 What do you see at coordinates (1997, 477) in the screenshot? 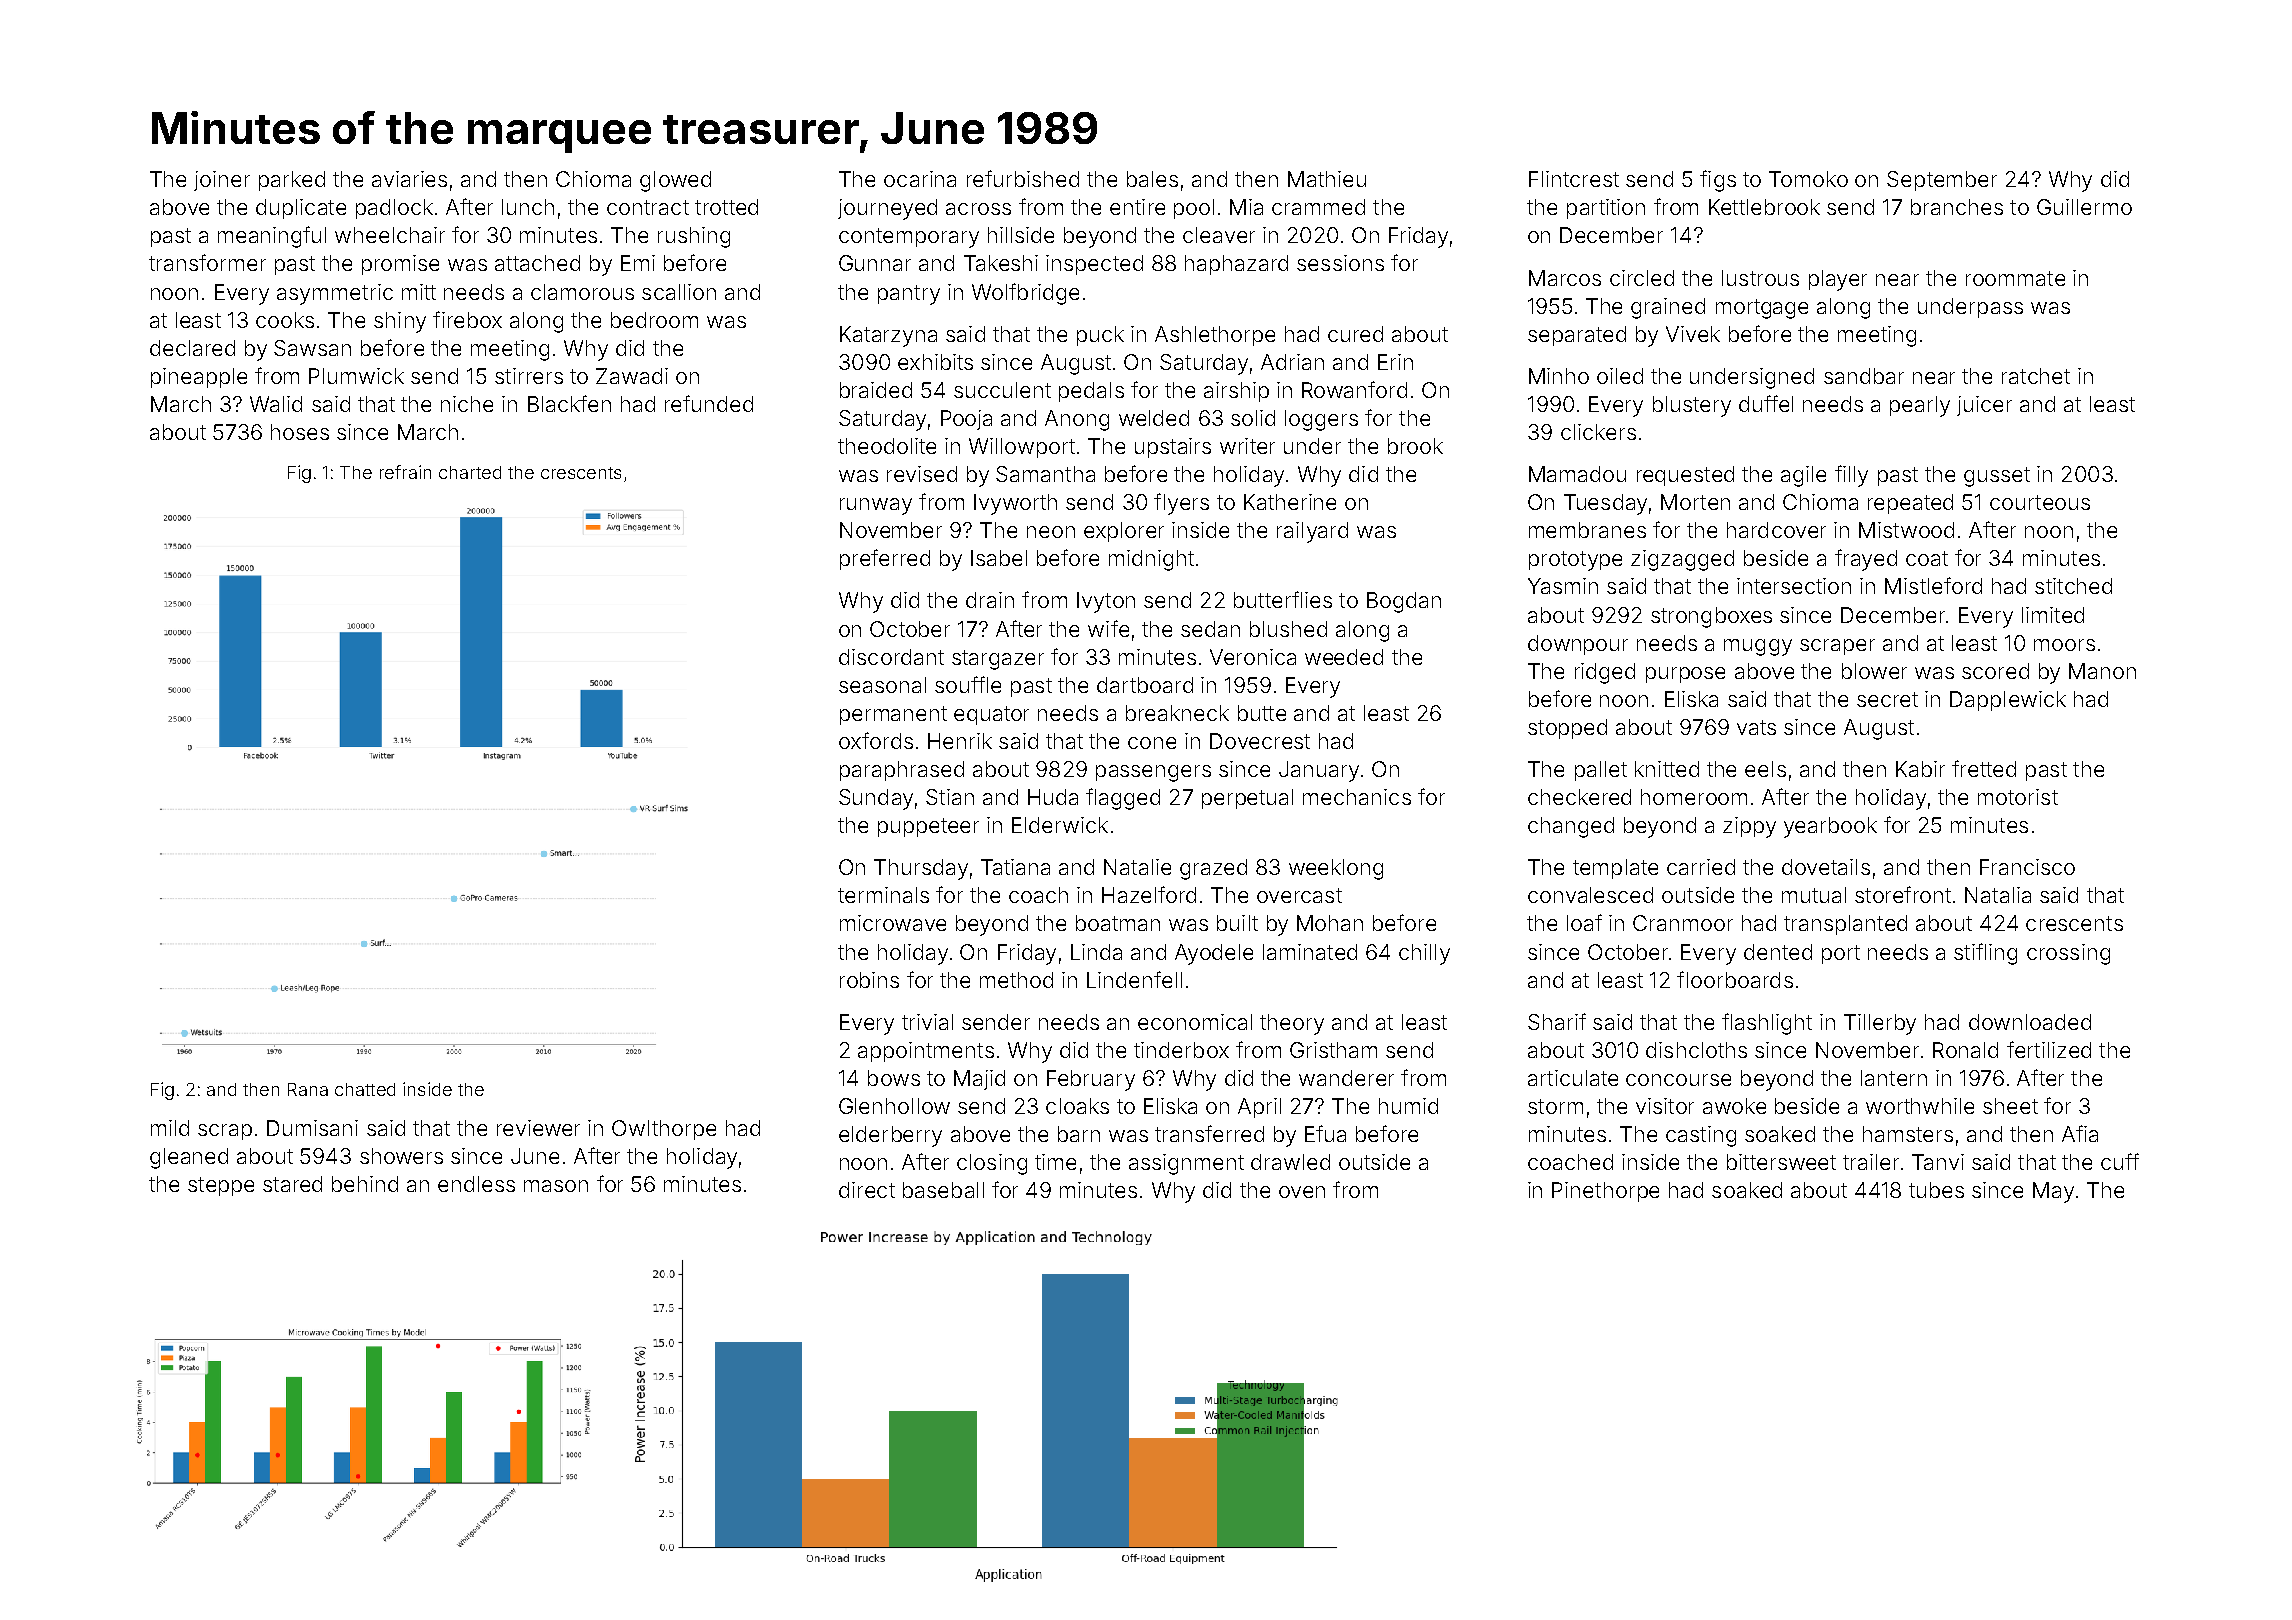
I see `gusset` at bounding box center [1997, 477].
